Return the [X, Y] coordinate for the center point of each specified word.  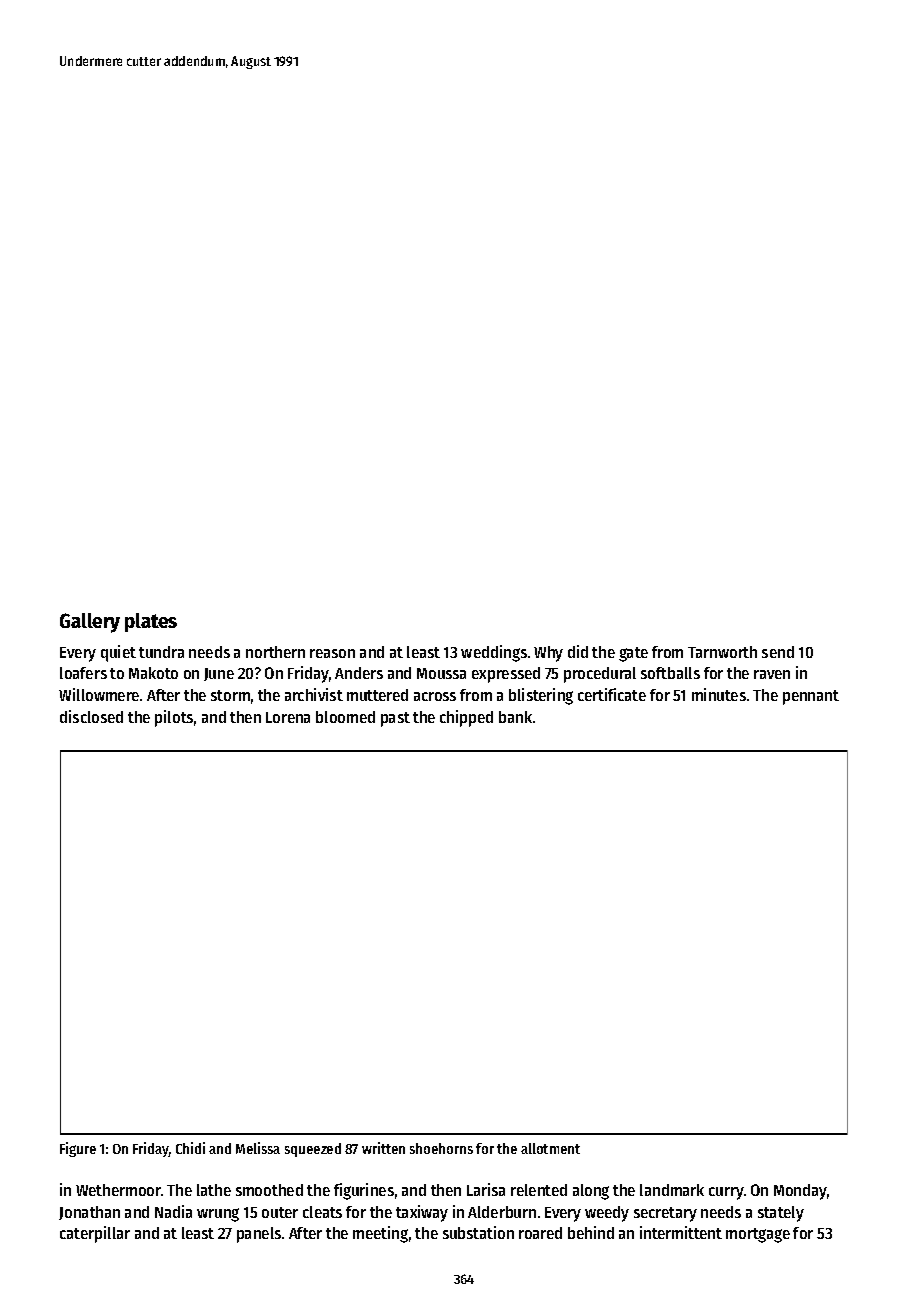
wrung [218, 1215]
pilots [174, 718]
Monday [800, 1192]
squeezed [313, 1150]
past [395, 719]
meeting [380, 1234]
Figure [78, 1149]
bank [515, 717]
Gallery [90, 623]
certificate [612, 694]
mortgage [758, 1235]
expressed [506, 675]
